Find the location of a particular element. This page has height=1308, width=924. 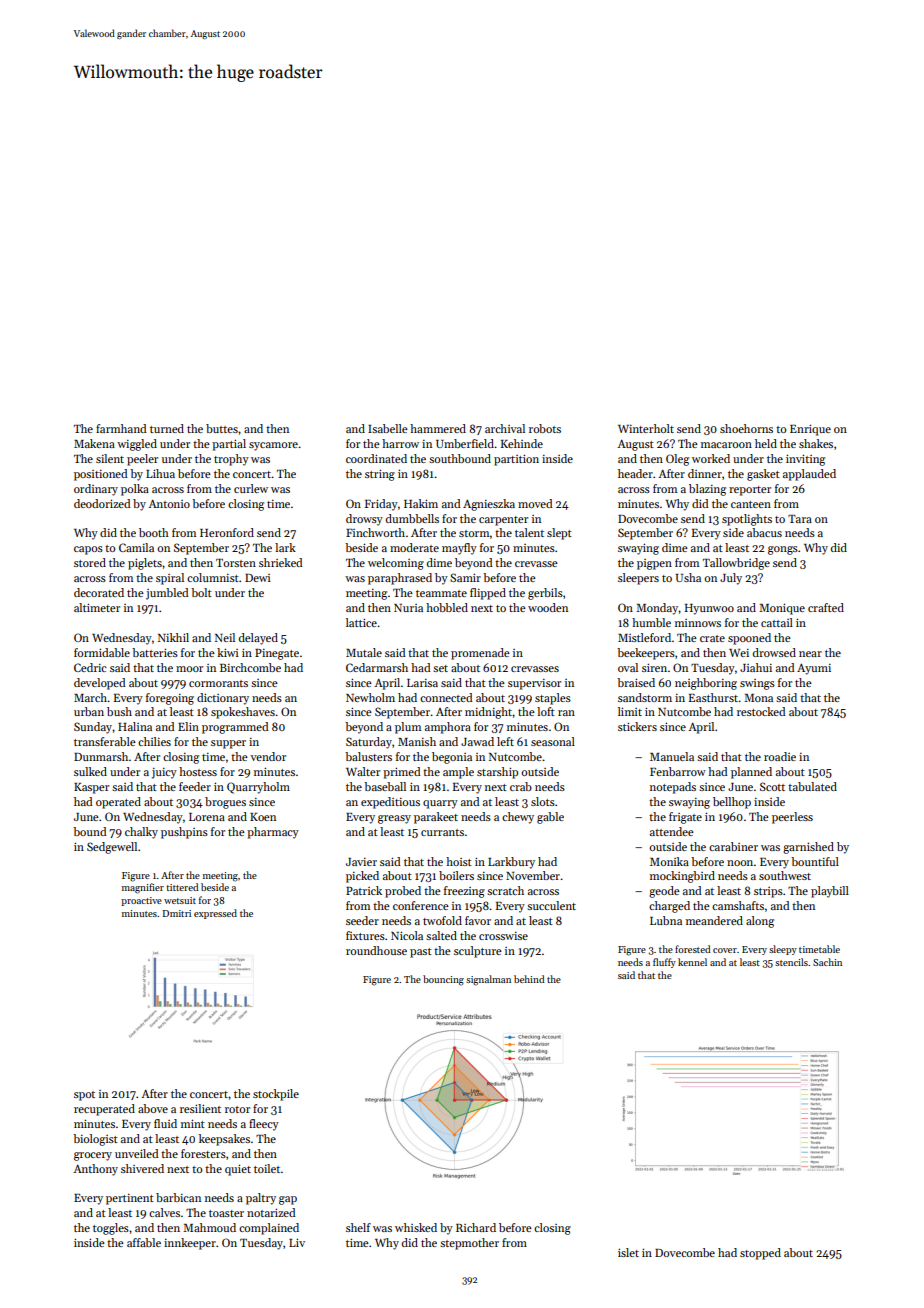

toggles is located at coordinates (111, 1229).
